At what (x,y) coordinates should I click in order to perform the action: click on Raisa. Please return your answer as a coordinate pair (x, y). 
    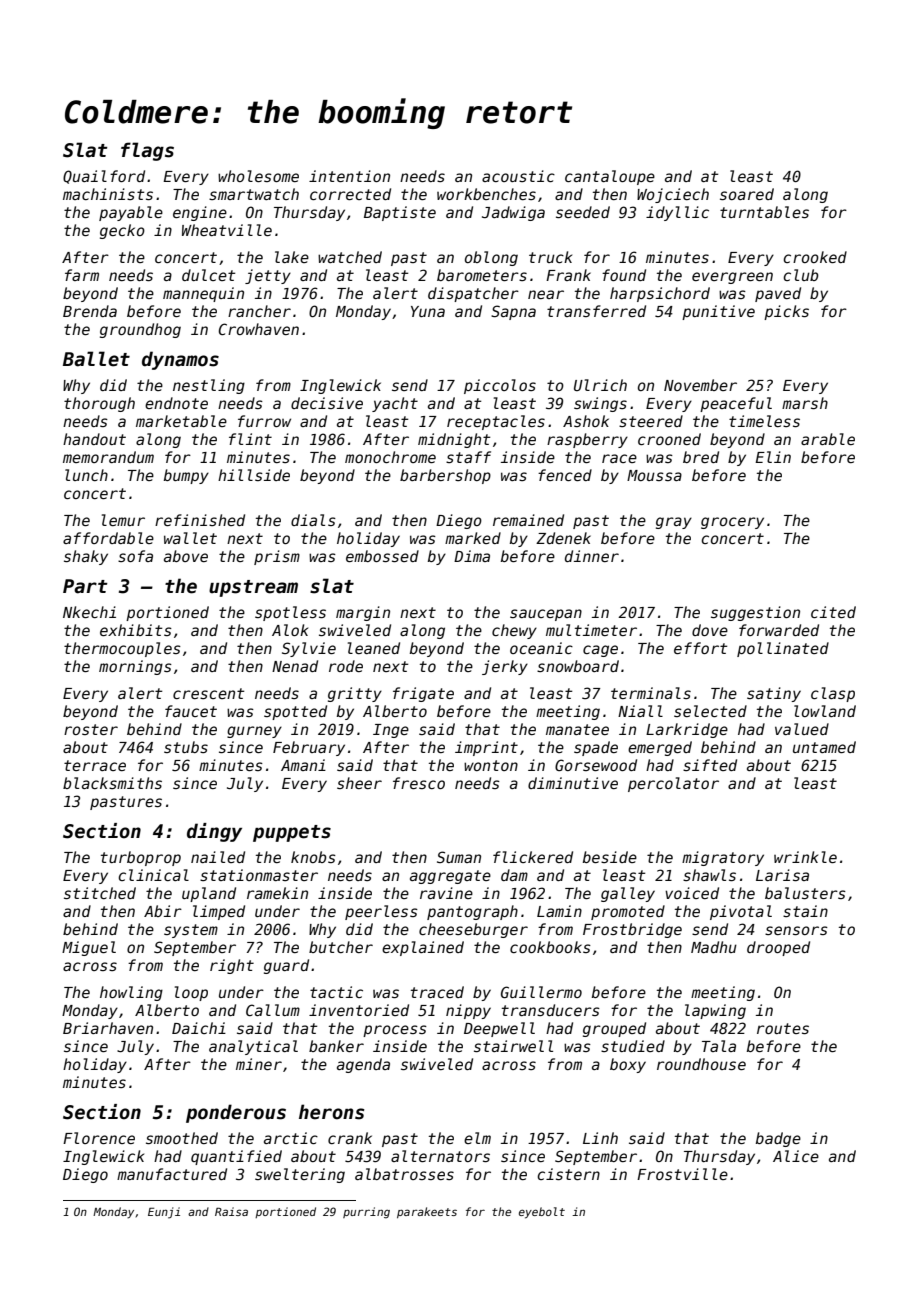
    Looking at the image, I should click on (231, 1211).
